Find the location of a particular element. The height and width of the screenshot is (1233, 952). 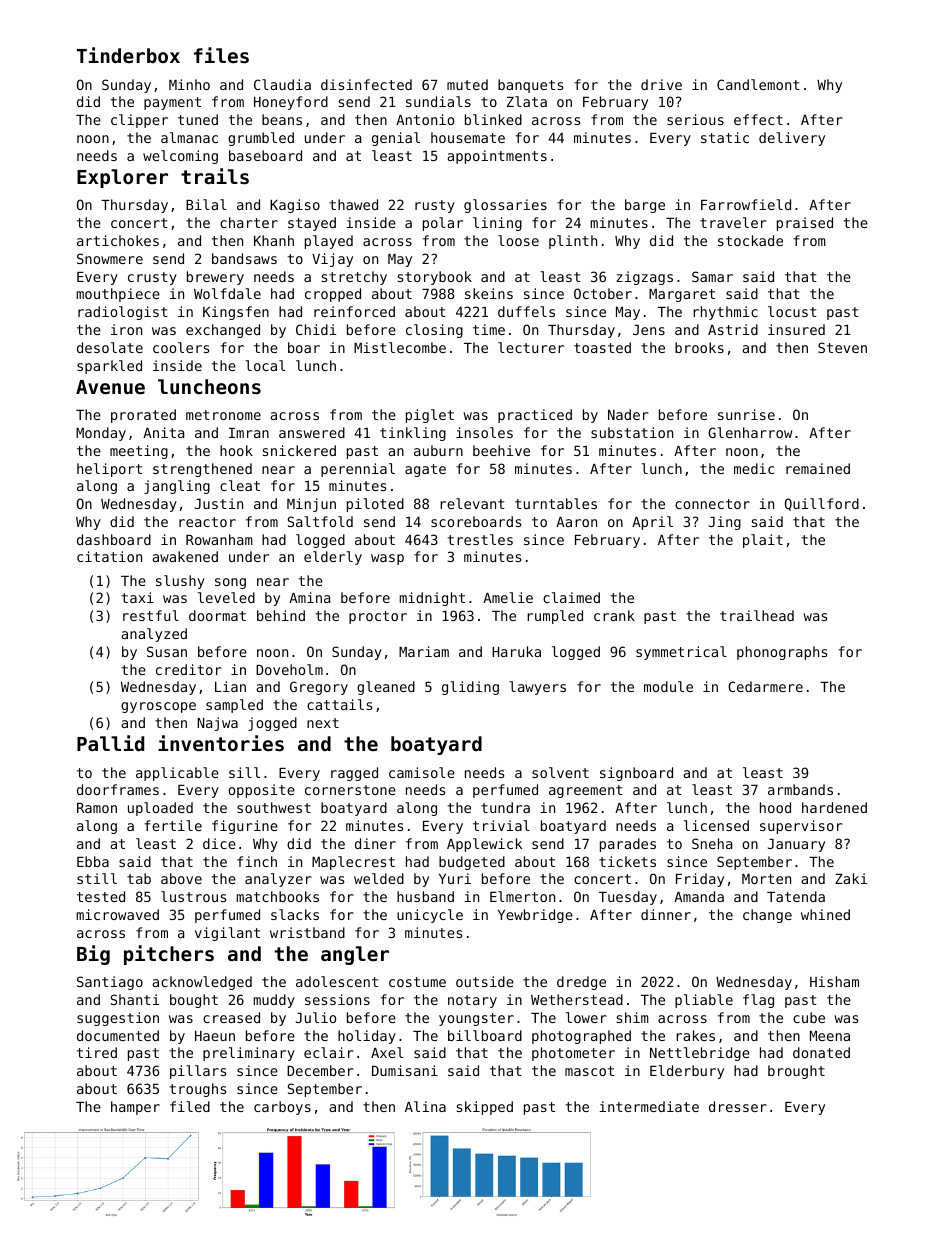

disinfected is located at coordinates (366, 84).
